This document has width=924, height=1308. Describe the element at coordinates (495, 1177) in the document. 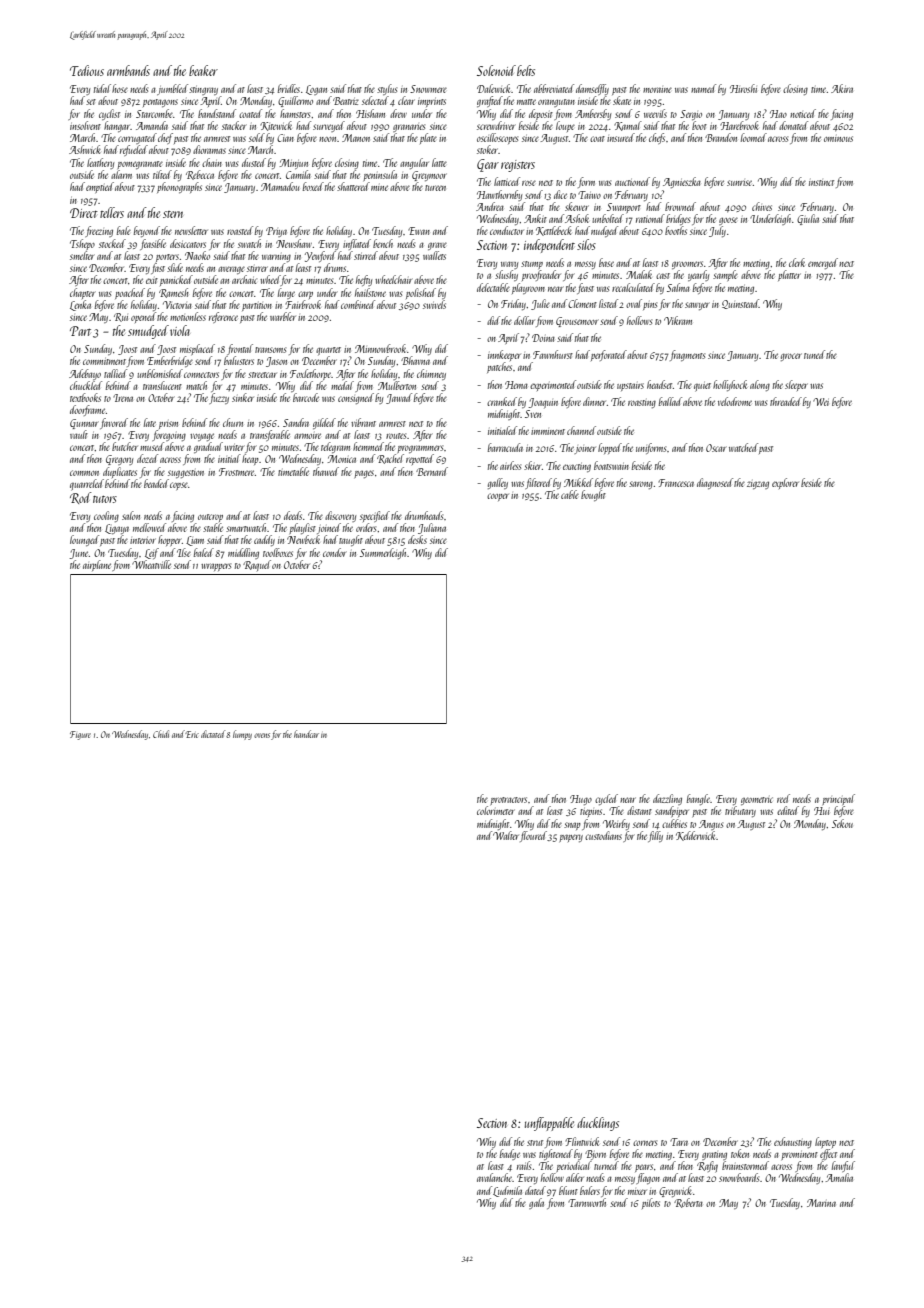

I see `avalanche` at that location.
